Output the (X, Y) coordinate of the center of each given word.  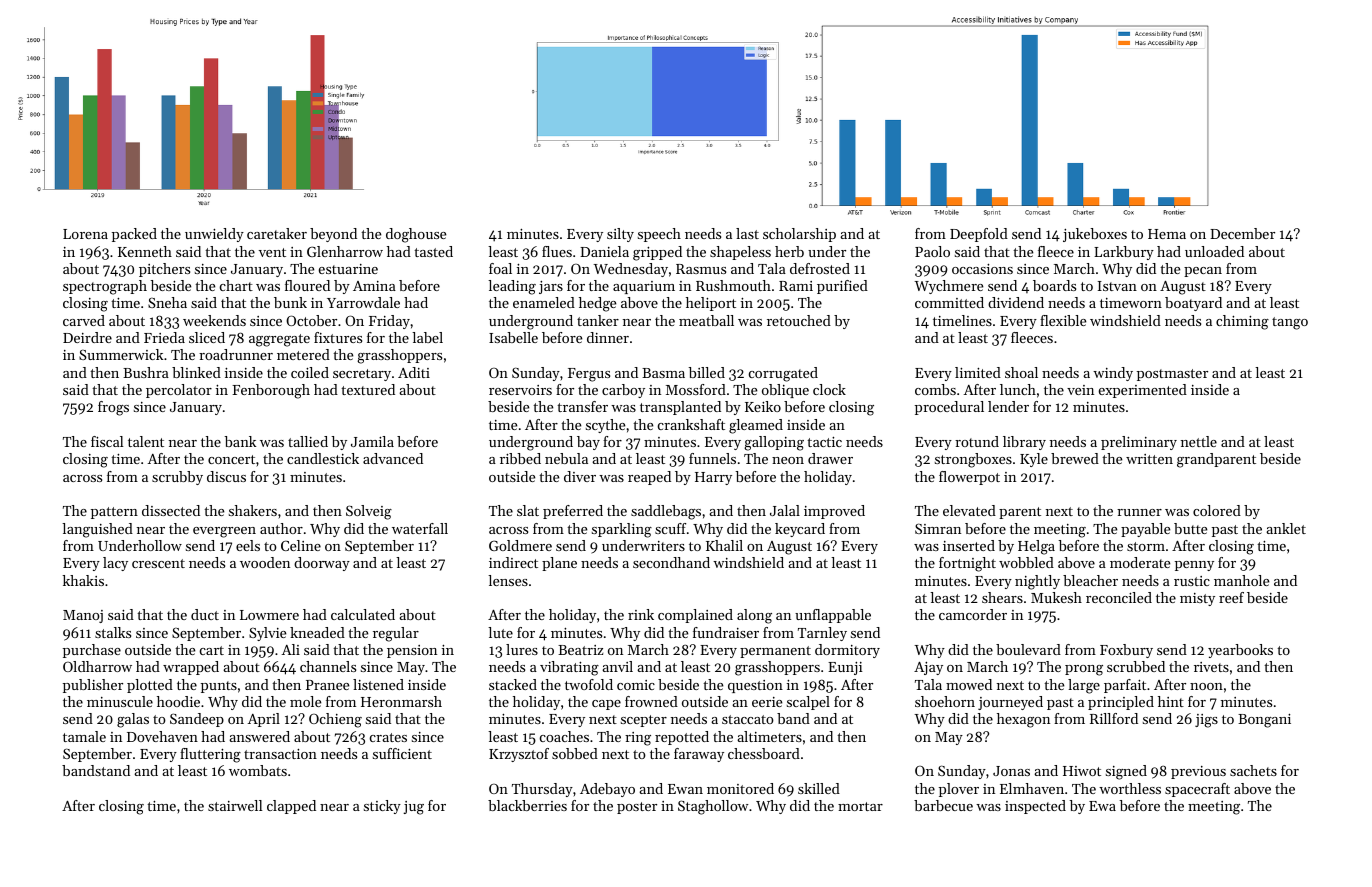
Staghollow (713, 807)
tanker (598, 320)
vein (1080, 390)
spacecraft (1197, 790)
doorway (322, 564)
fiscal (107, 441)
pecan (1203, 272)
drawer (830, 458)
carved (84, 320)
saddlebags (666, 512)
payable (1145, 530)
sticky (382, 807)
